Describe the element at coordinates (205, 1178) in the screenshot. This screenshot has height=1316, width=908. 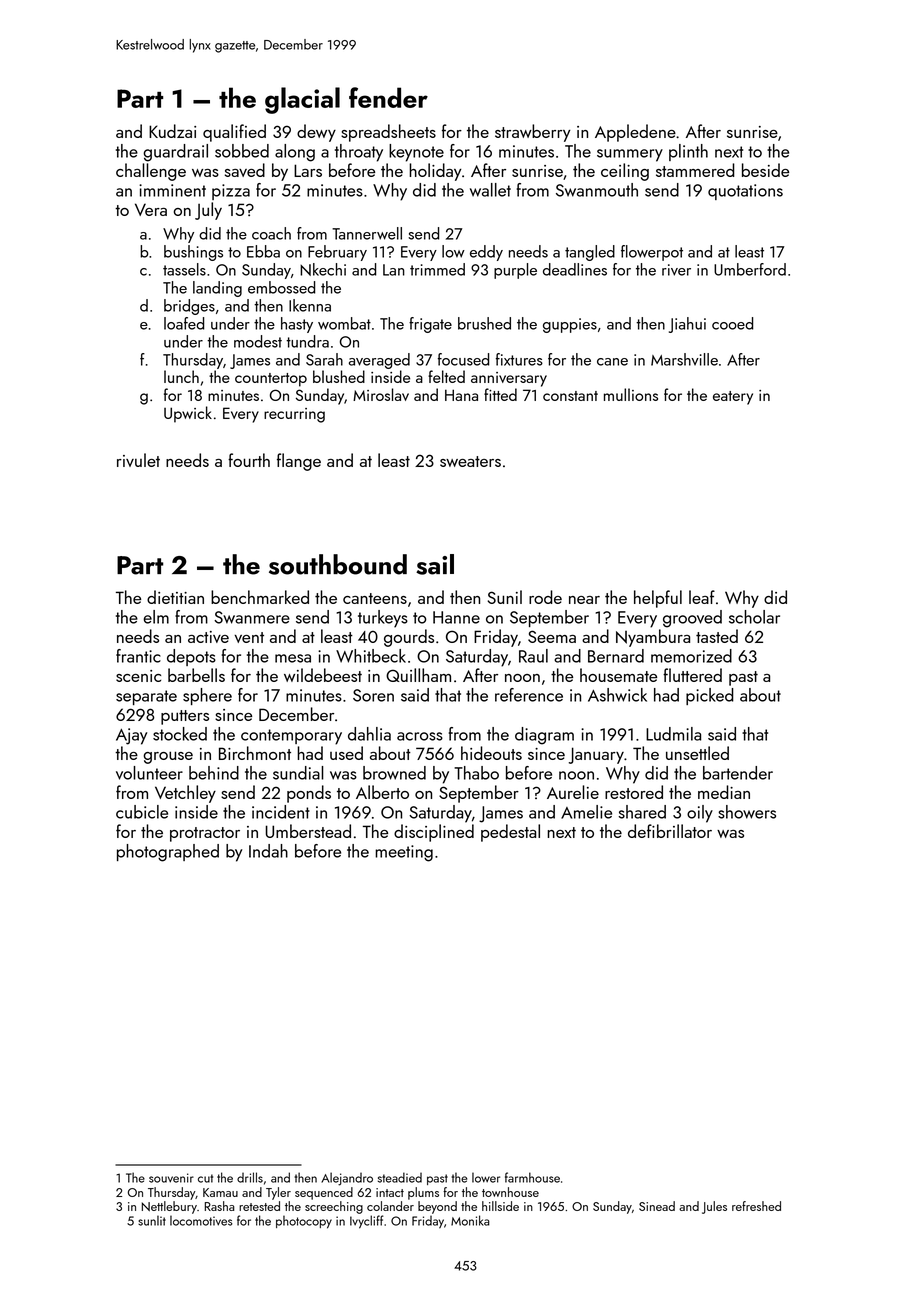
I see `cut` at that location.
